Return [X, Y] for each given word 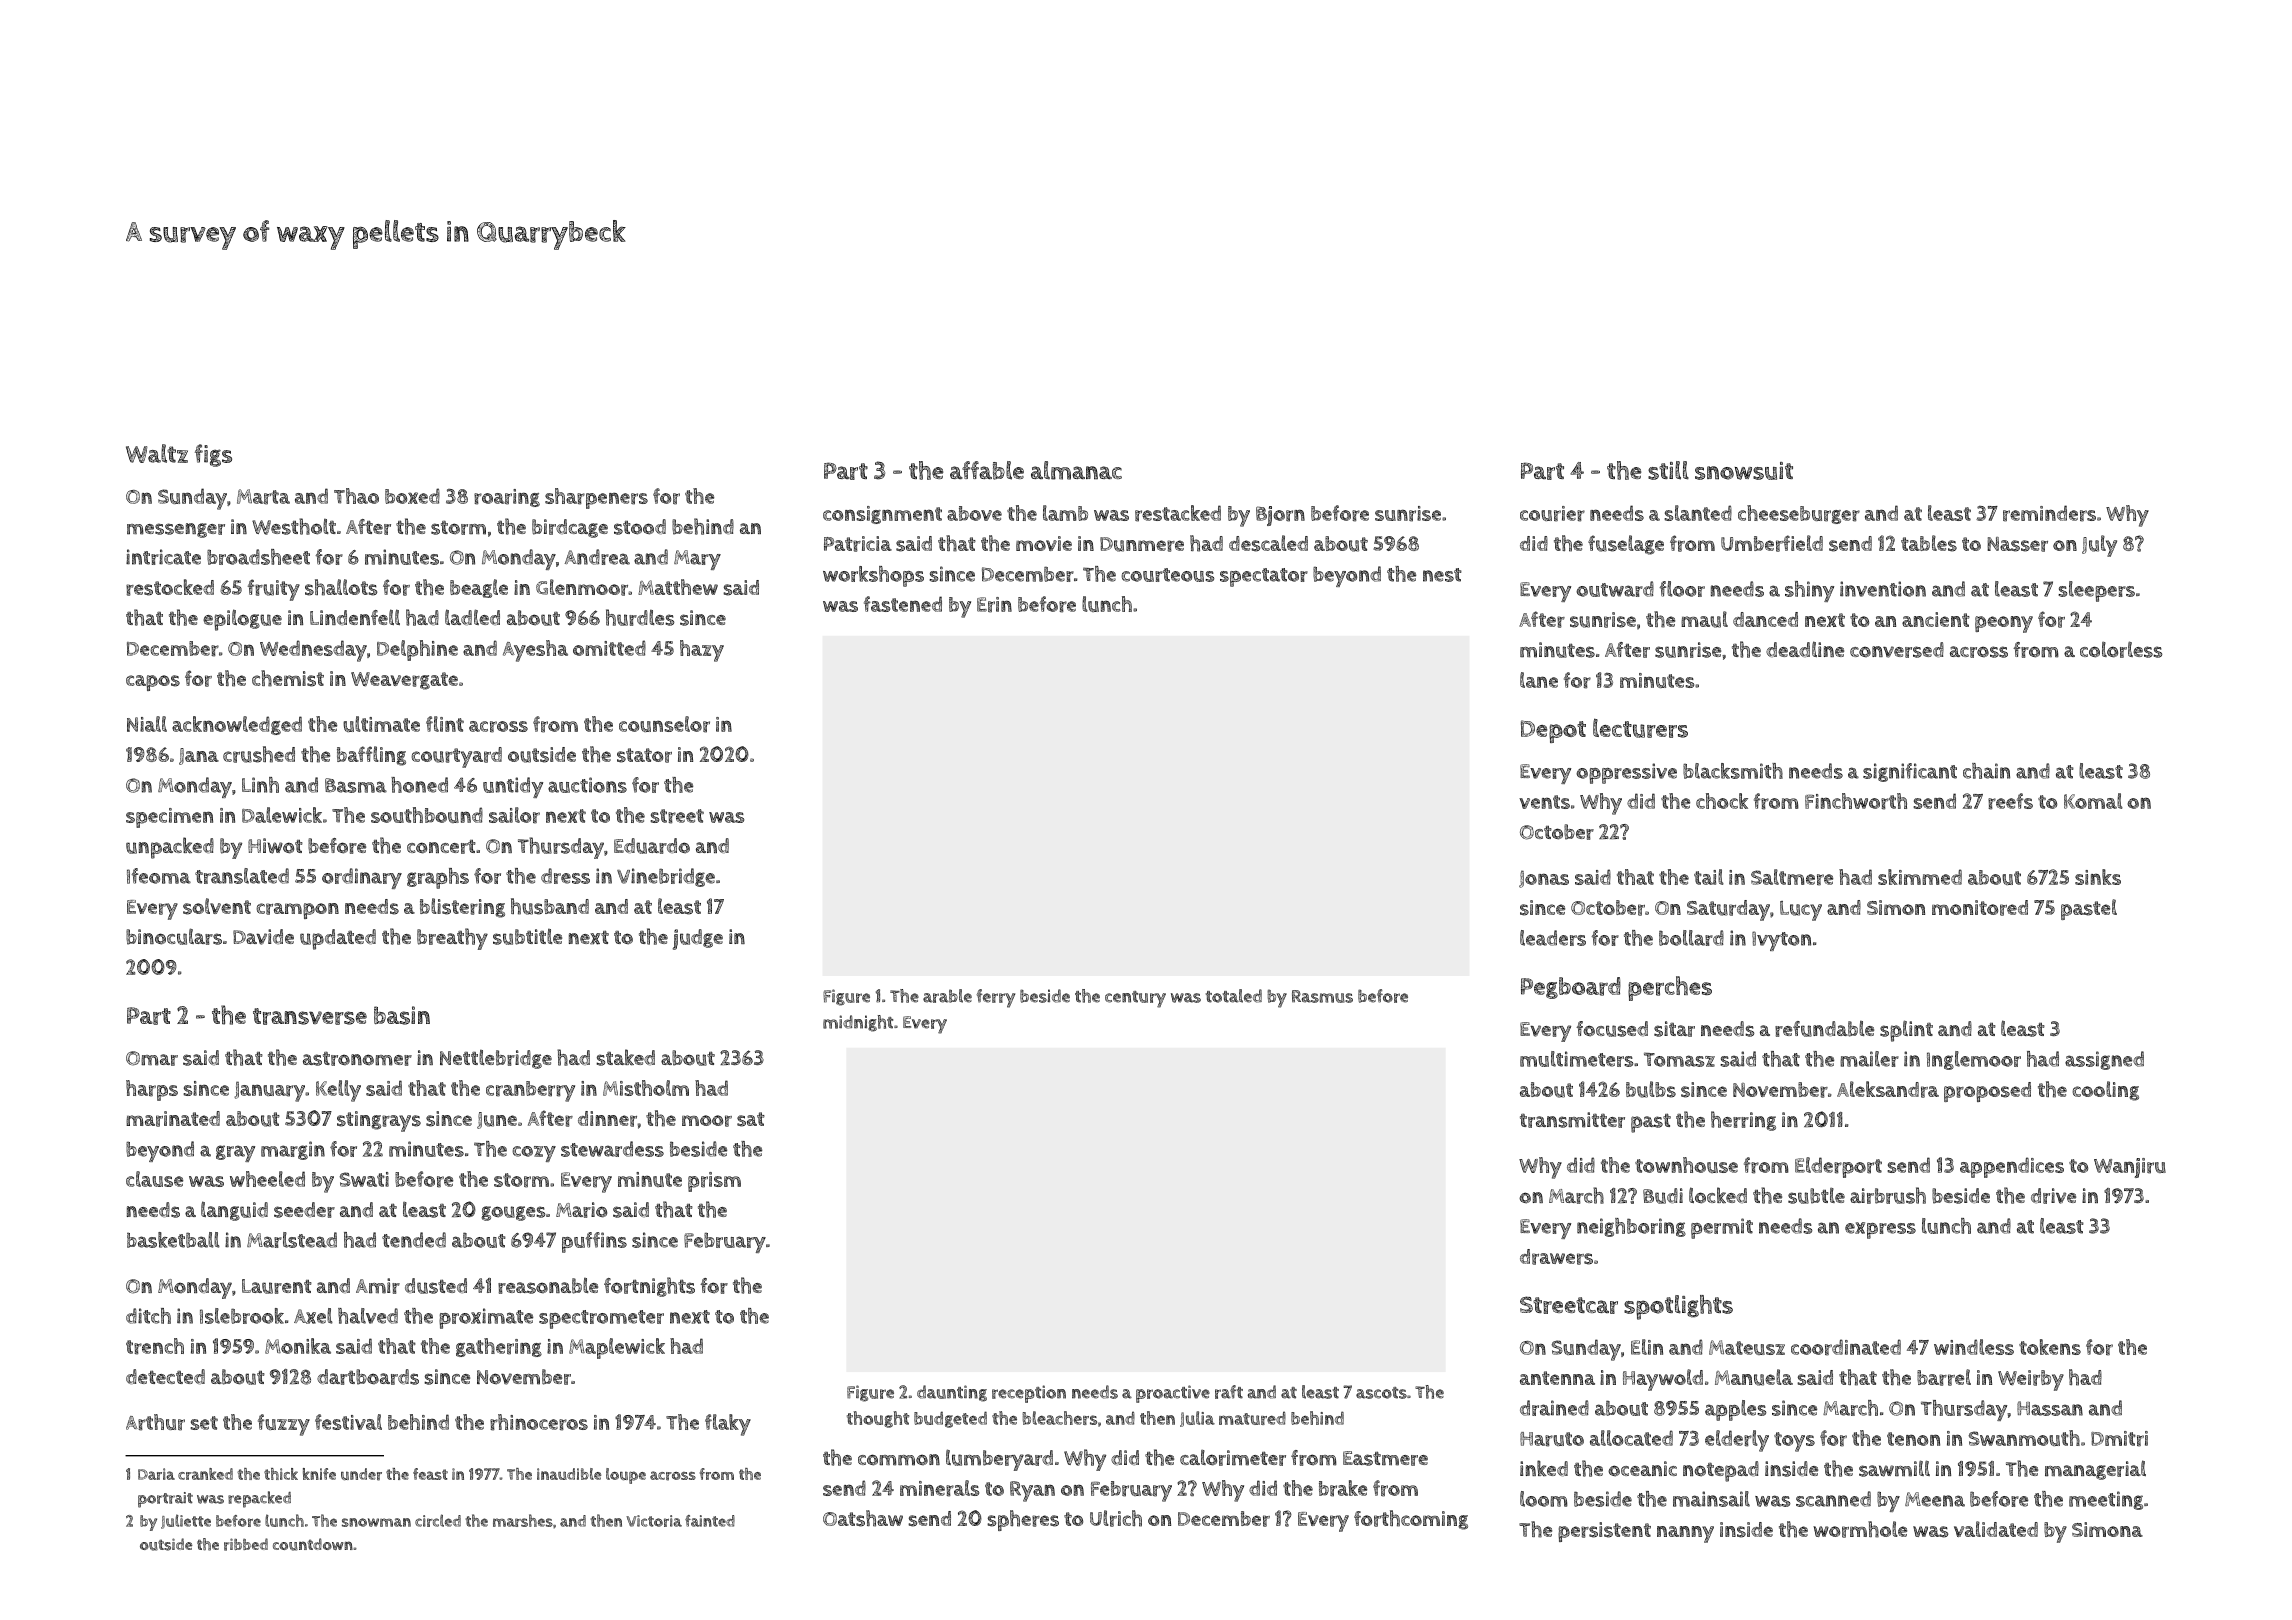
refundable [1824, 1029]
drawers [1556, 1257]
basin [402, 1015]
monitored [1980, 908]
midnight [858, 1023]
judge [698, 939]
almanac [1076, 470]
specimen [169, 818]
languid [234, 1211]
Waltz [157, 453]
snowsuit [1744, 471]
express [1880, 1230]
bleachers [1059, 1418]
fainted [710, 1521]
